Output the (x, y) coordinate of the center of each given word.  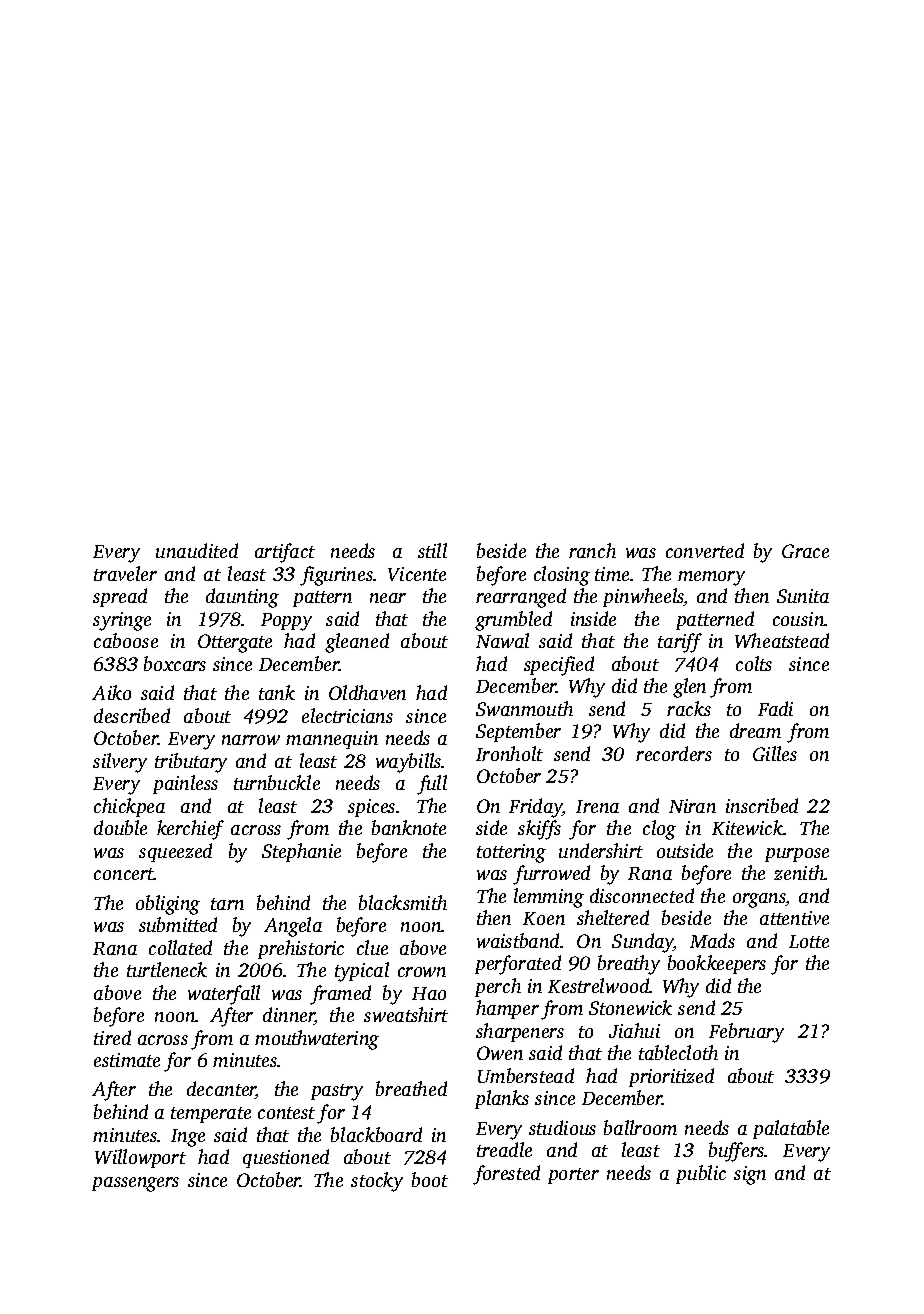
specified (559, 666)
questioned (286, 1158)
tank (277, 692)
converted (705, 550)
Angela (293, 927)
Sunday (643, 943)
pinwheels (643, 597)
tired (112, 1037)
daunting (242, 598)
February (746, 1033)
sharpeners (520, 1032)
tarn (227, 904)
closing (562, 576)
